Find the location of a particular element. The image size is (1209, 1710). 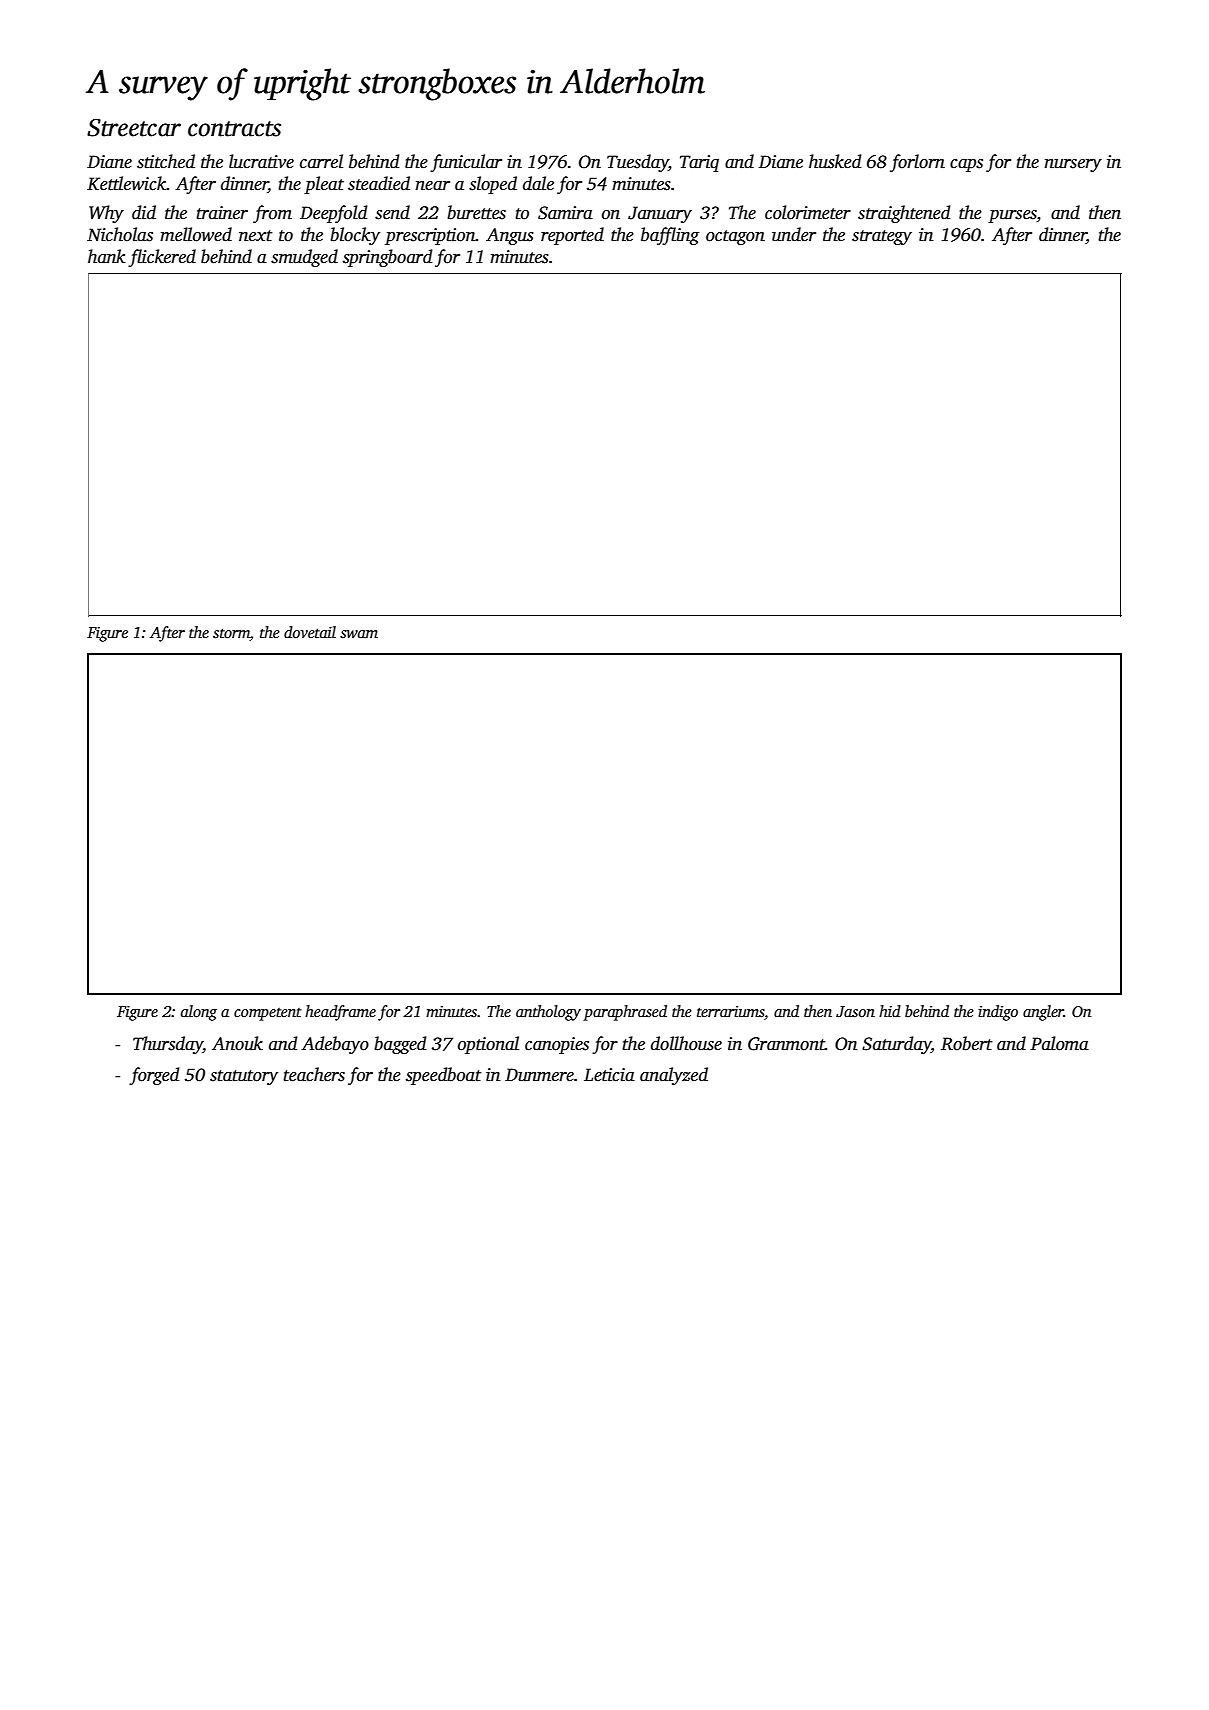

Tariq is located at coordinates (699, 163).
